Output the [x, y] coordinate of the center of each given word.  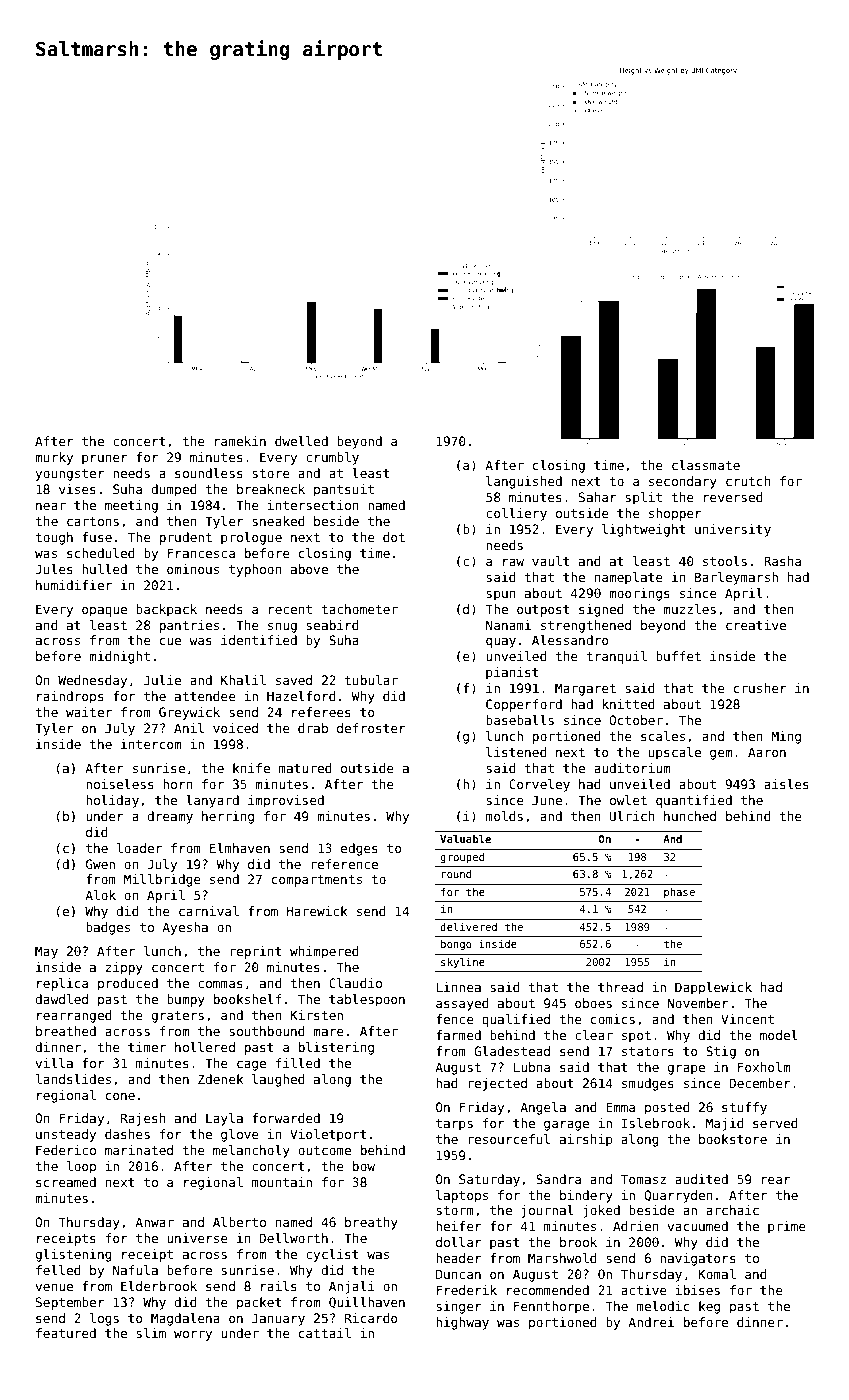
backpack [166, 610]
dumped [174, 490]
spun [501, 596]
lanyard [212, 801]
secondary [683, 482]
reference [344, 864]
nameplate [629, 578]
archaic [732, 1210]
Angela [543, 1108]
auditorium [632, 768]
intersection [313, 505]
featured [66, 1333]
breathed [66, 1031]
